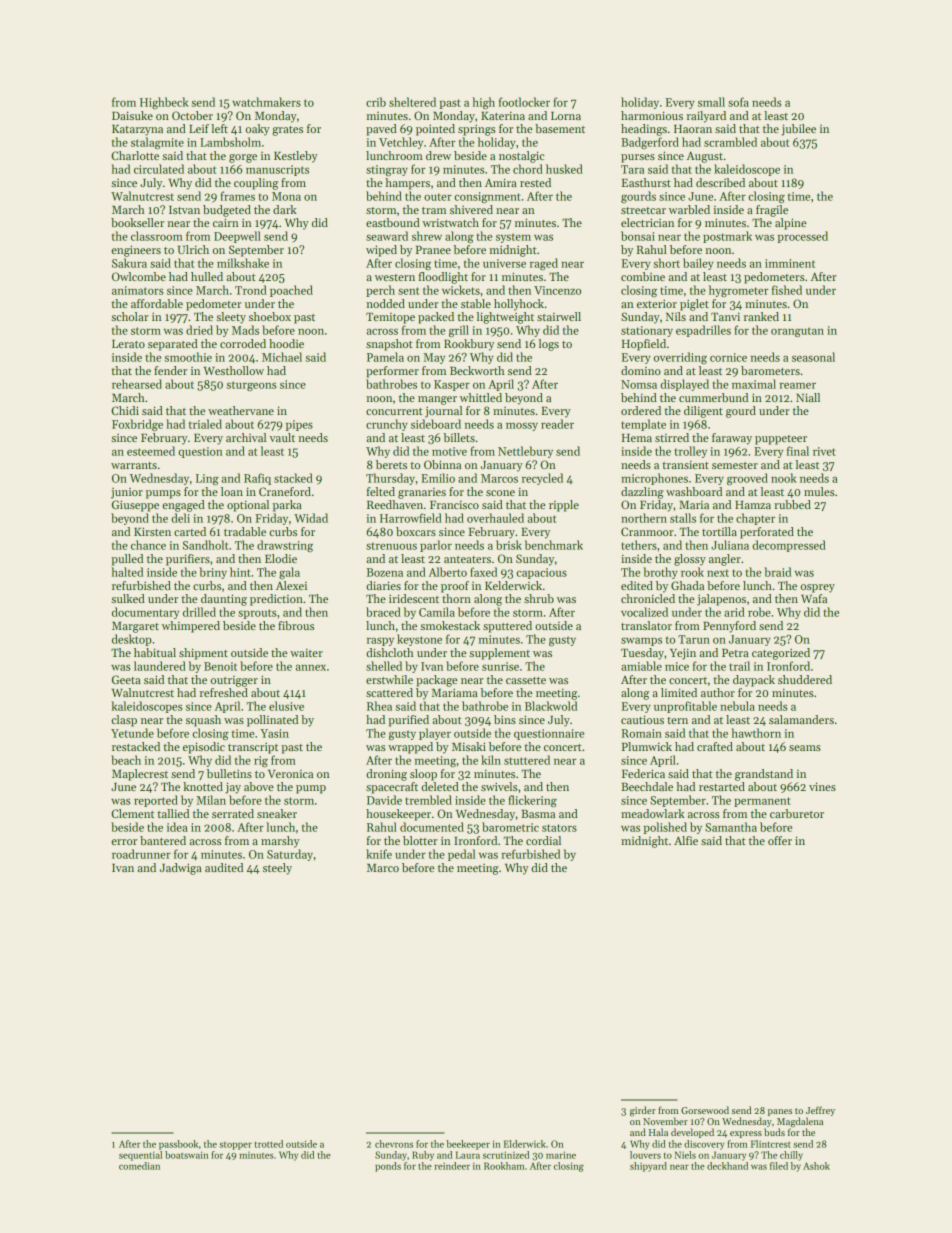  Describe the element at coordinates (509, 545) in the image. I see `brisk` at that location.
